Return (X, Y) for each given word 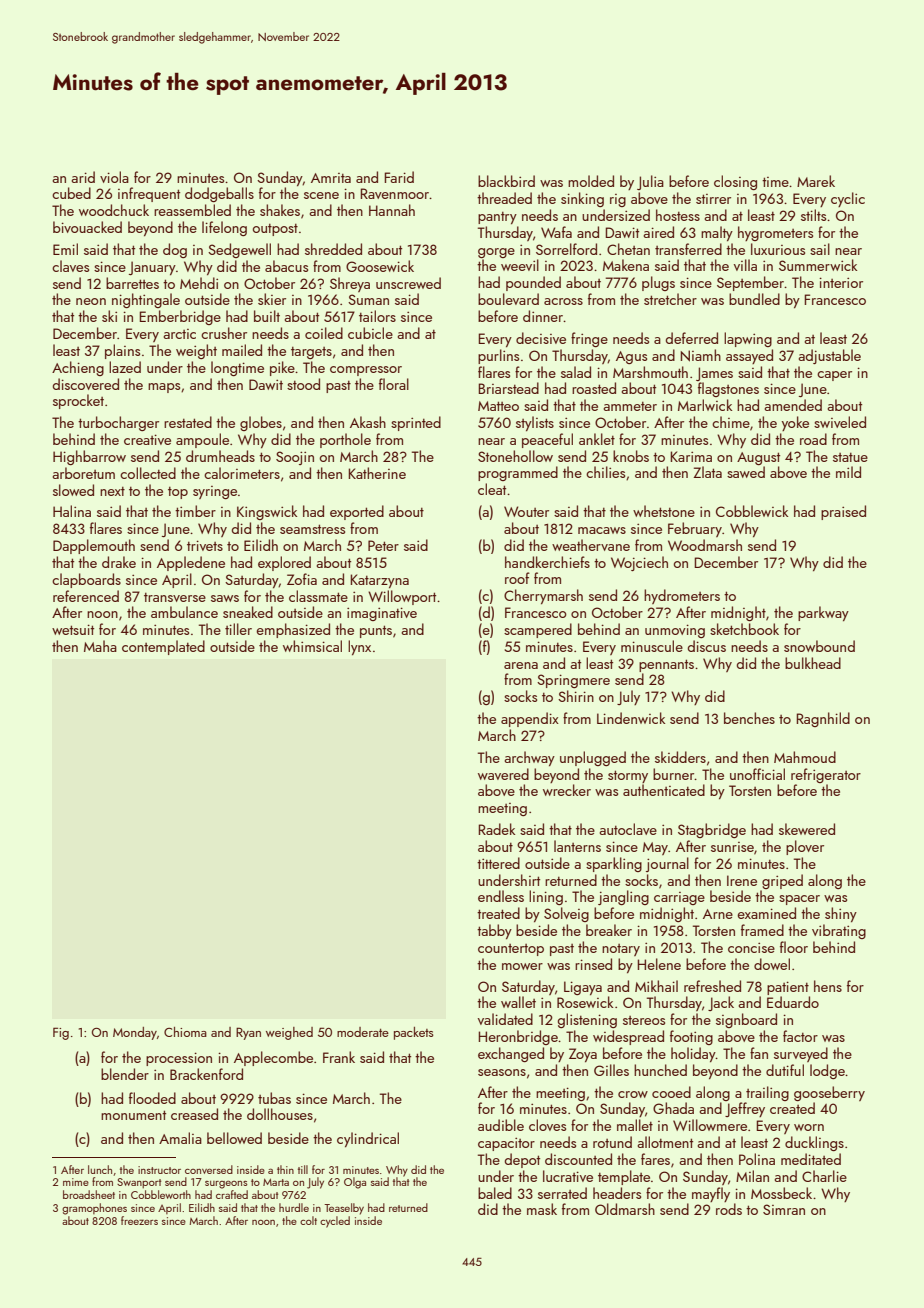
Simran (784, 1209)
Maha (100, 646)
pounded (533, 283)
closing (735, 182)
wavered (503, 774)
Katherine (377, 473)
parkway (823, 613)
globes (261, 423)
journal (667, 864)
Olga (355, 1183)
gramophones (94, 1209)
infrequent (149, 194)
